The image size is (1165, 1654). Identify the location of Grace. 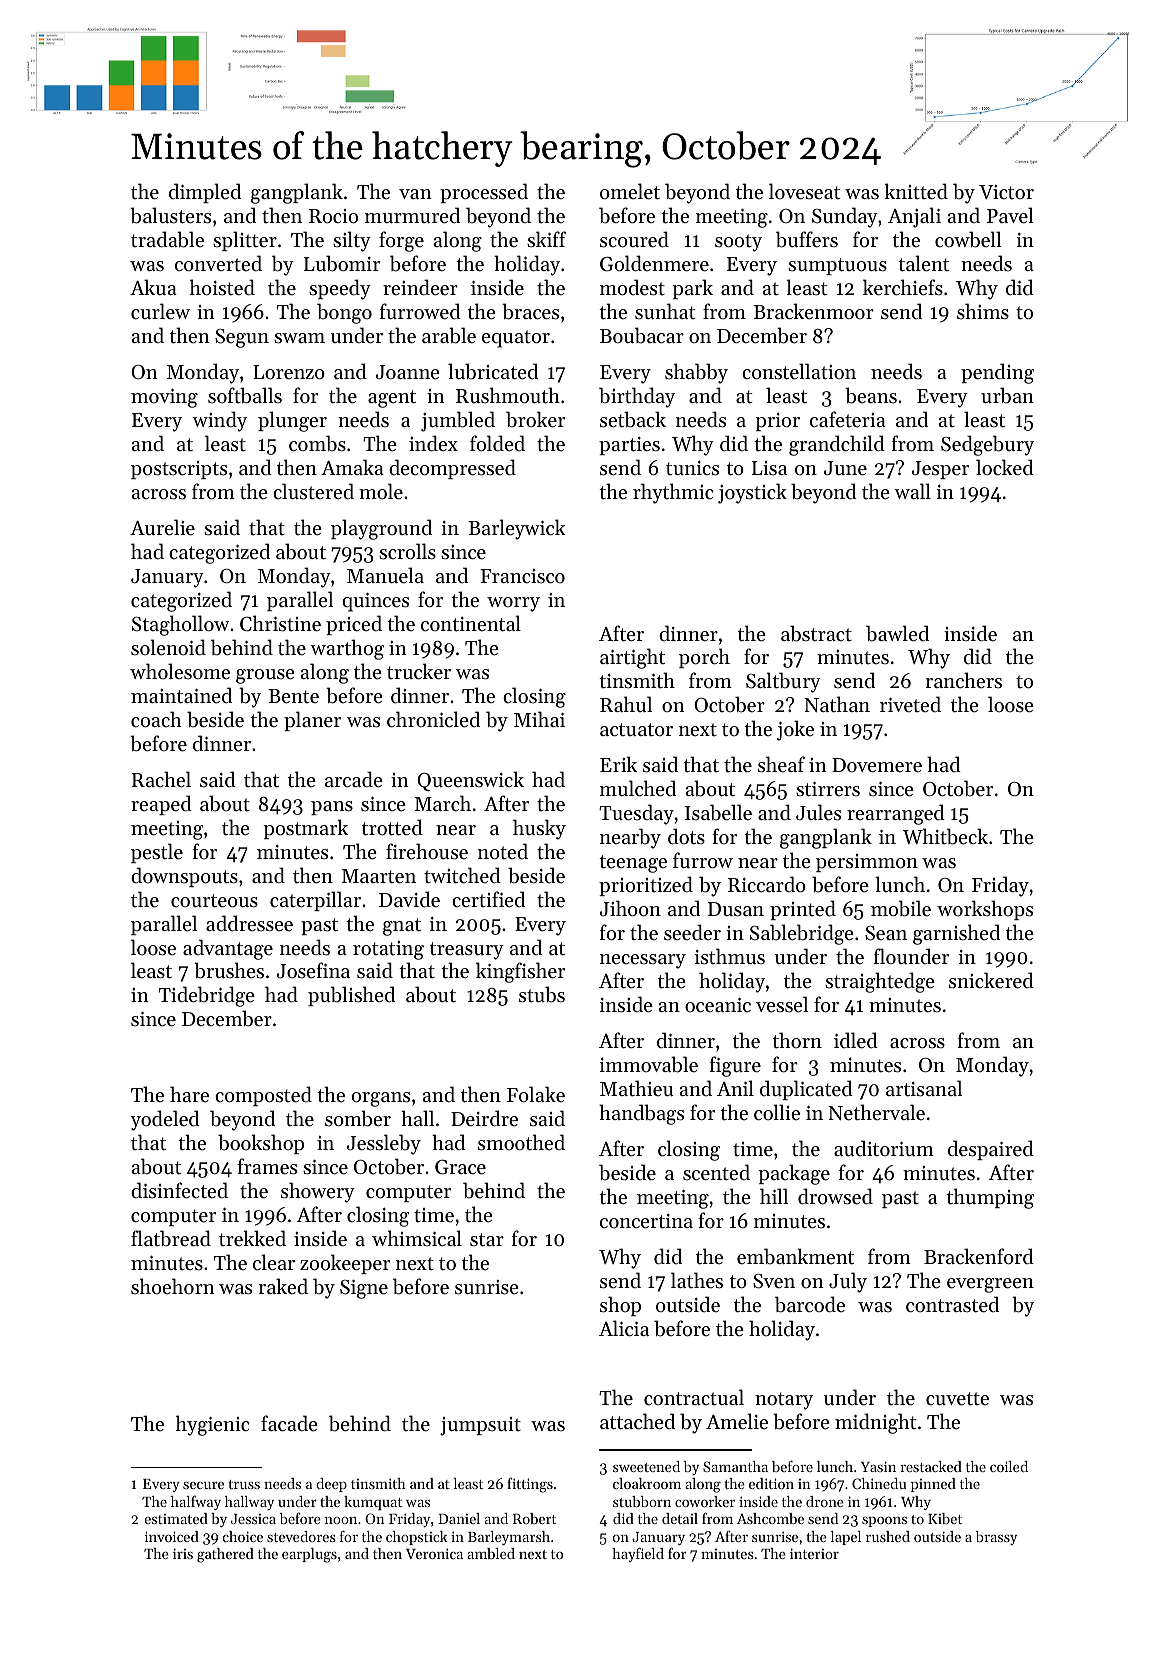
(460, 1167).
